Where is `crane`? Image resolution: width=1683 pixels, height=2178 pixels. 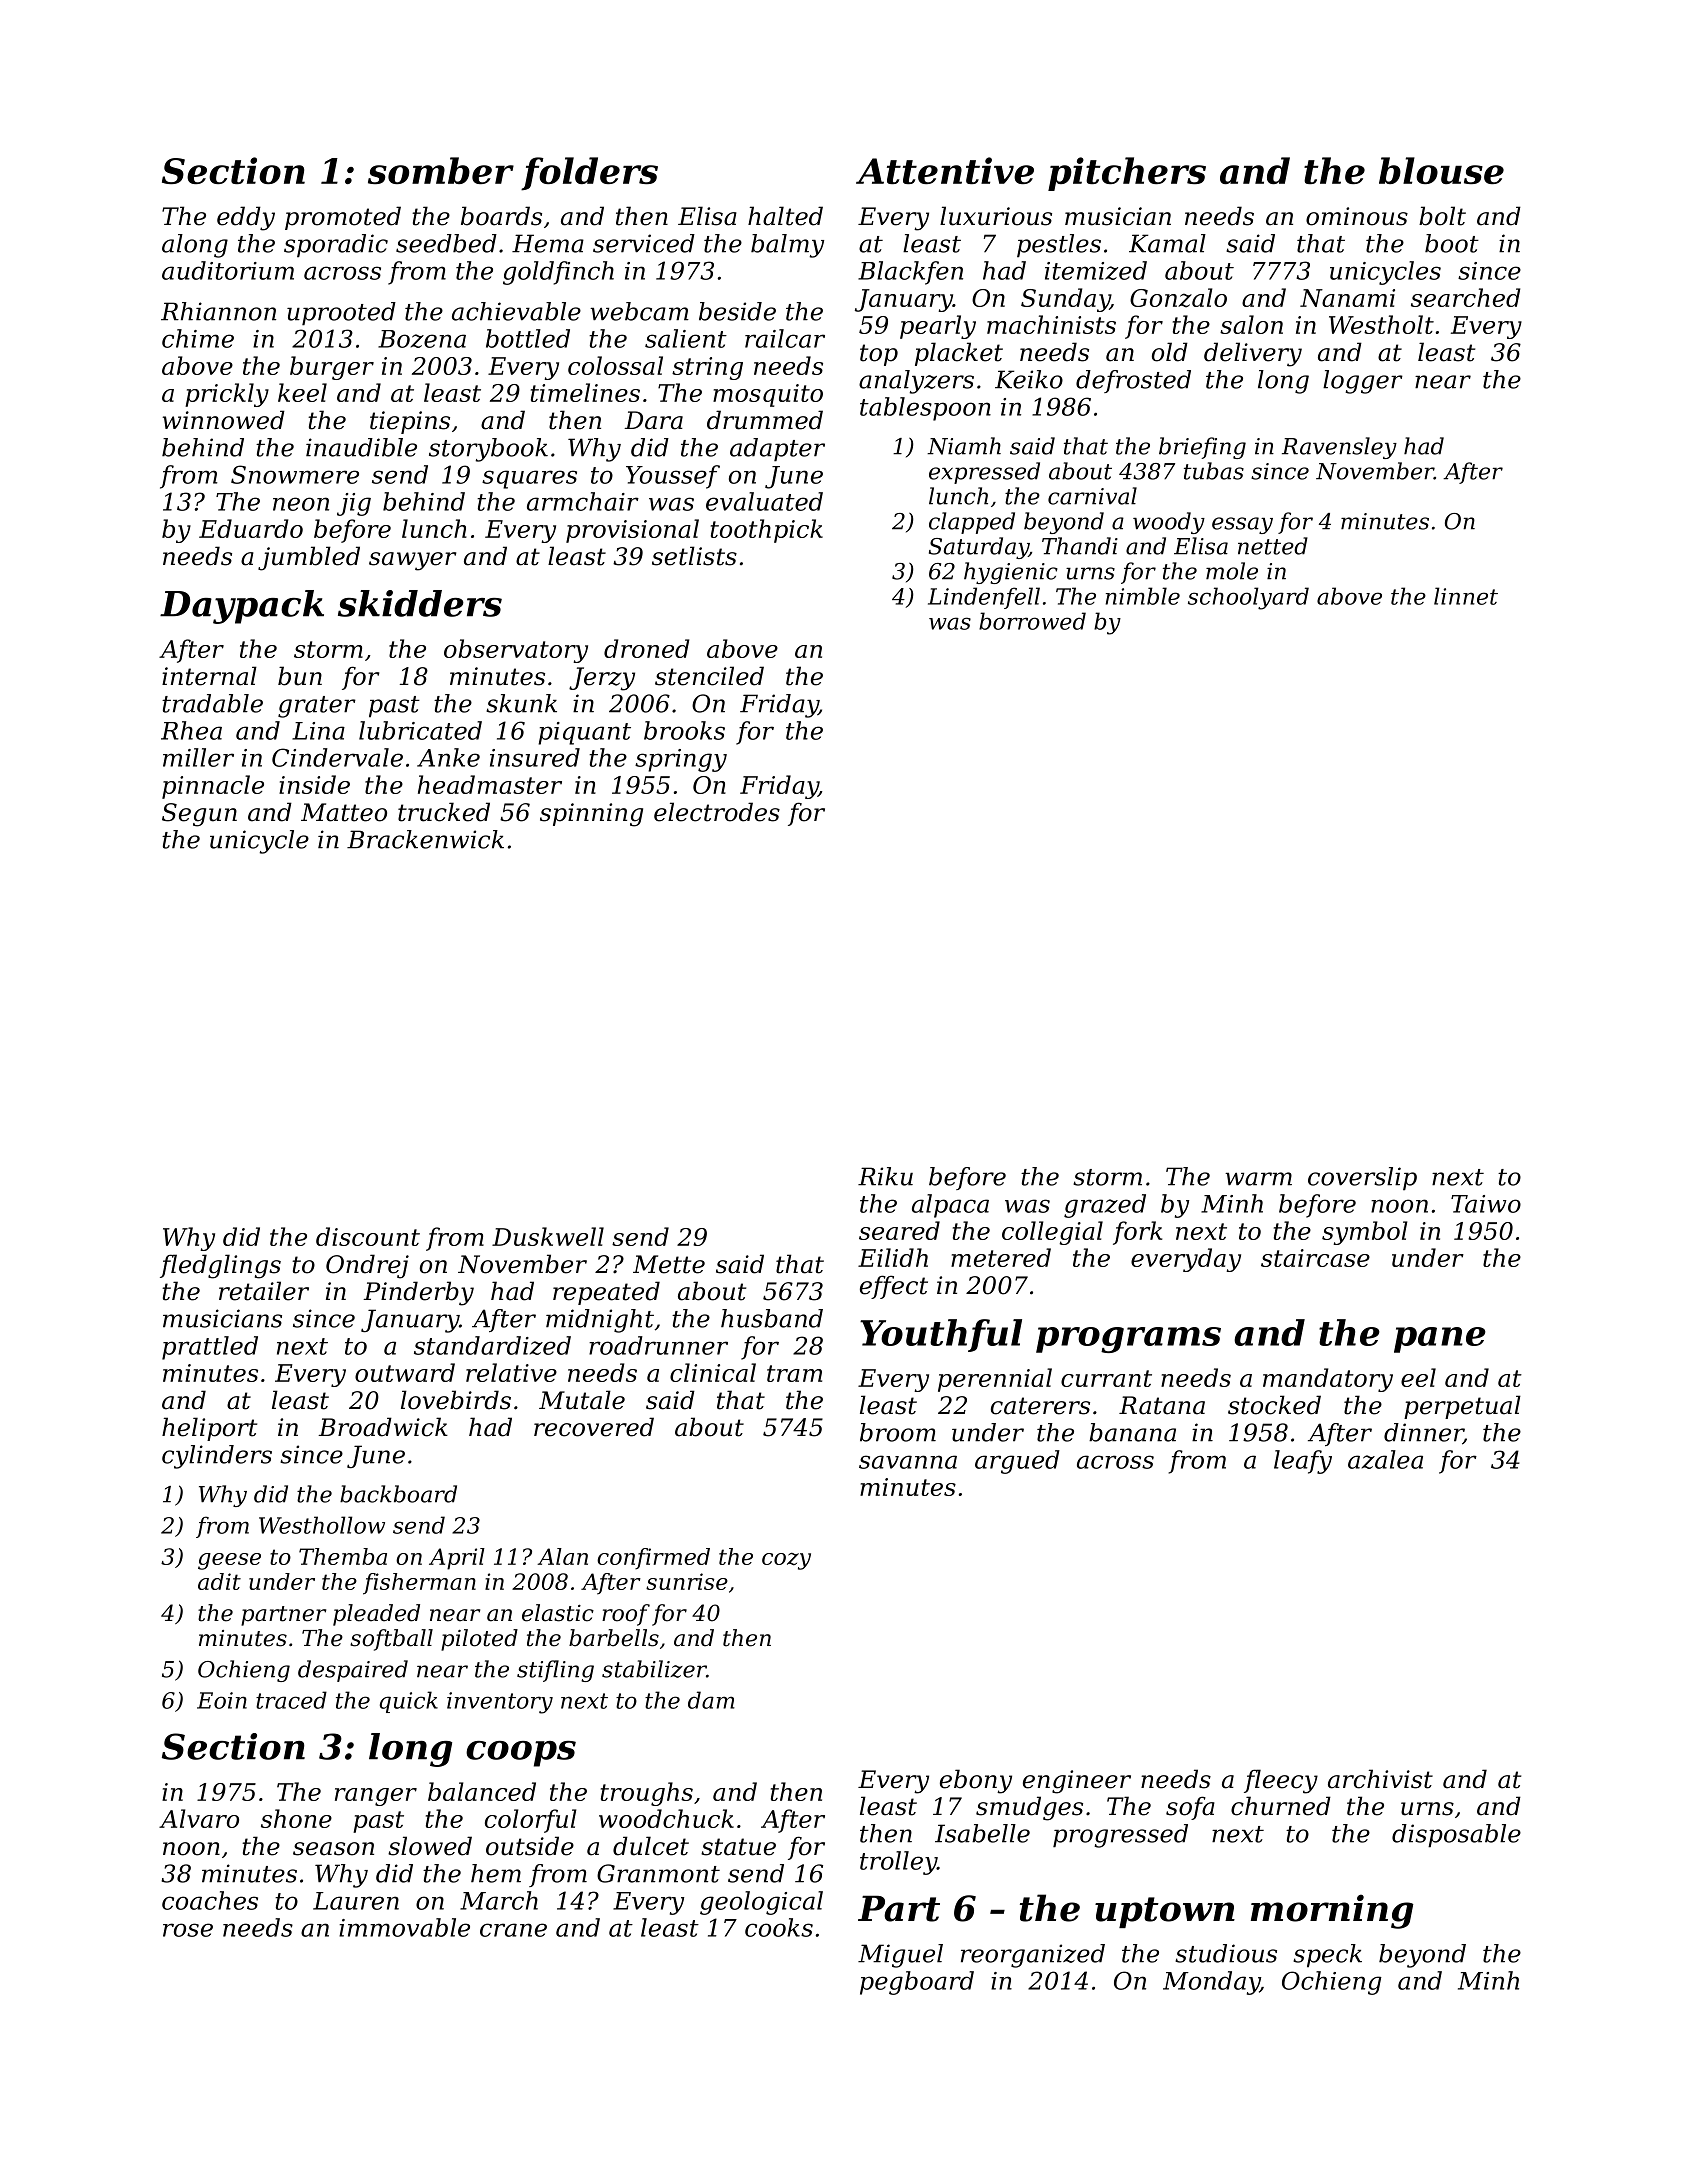 crane is located at coordinates (513, 1930).
